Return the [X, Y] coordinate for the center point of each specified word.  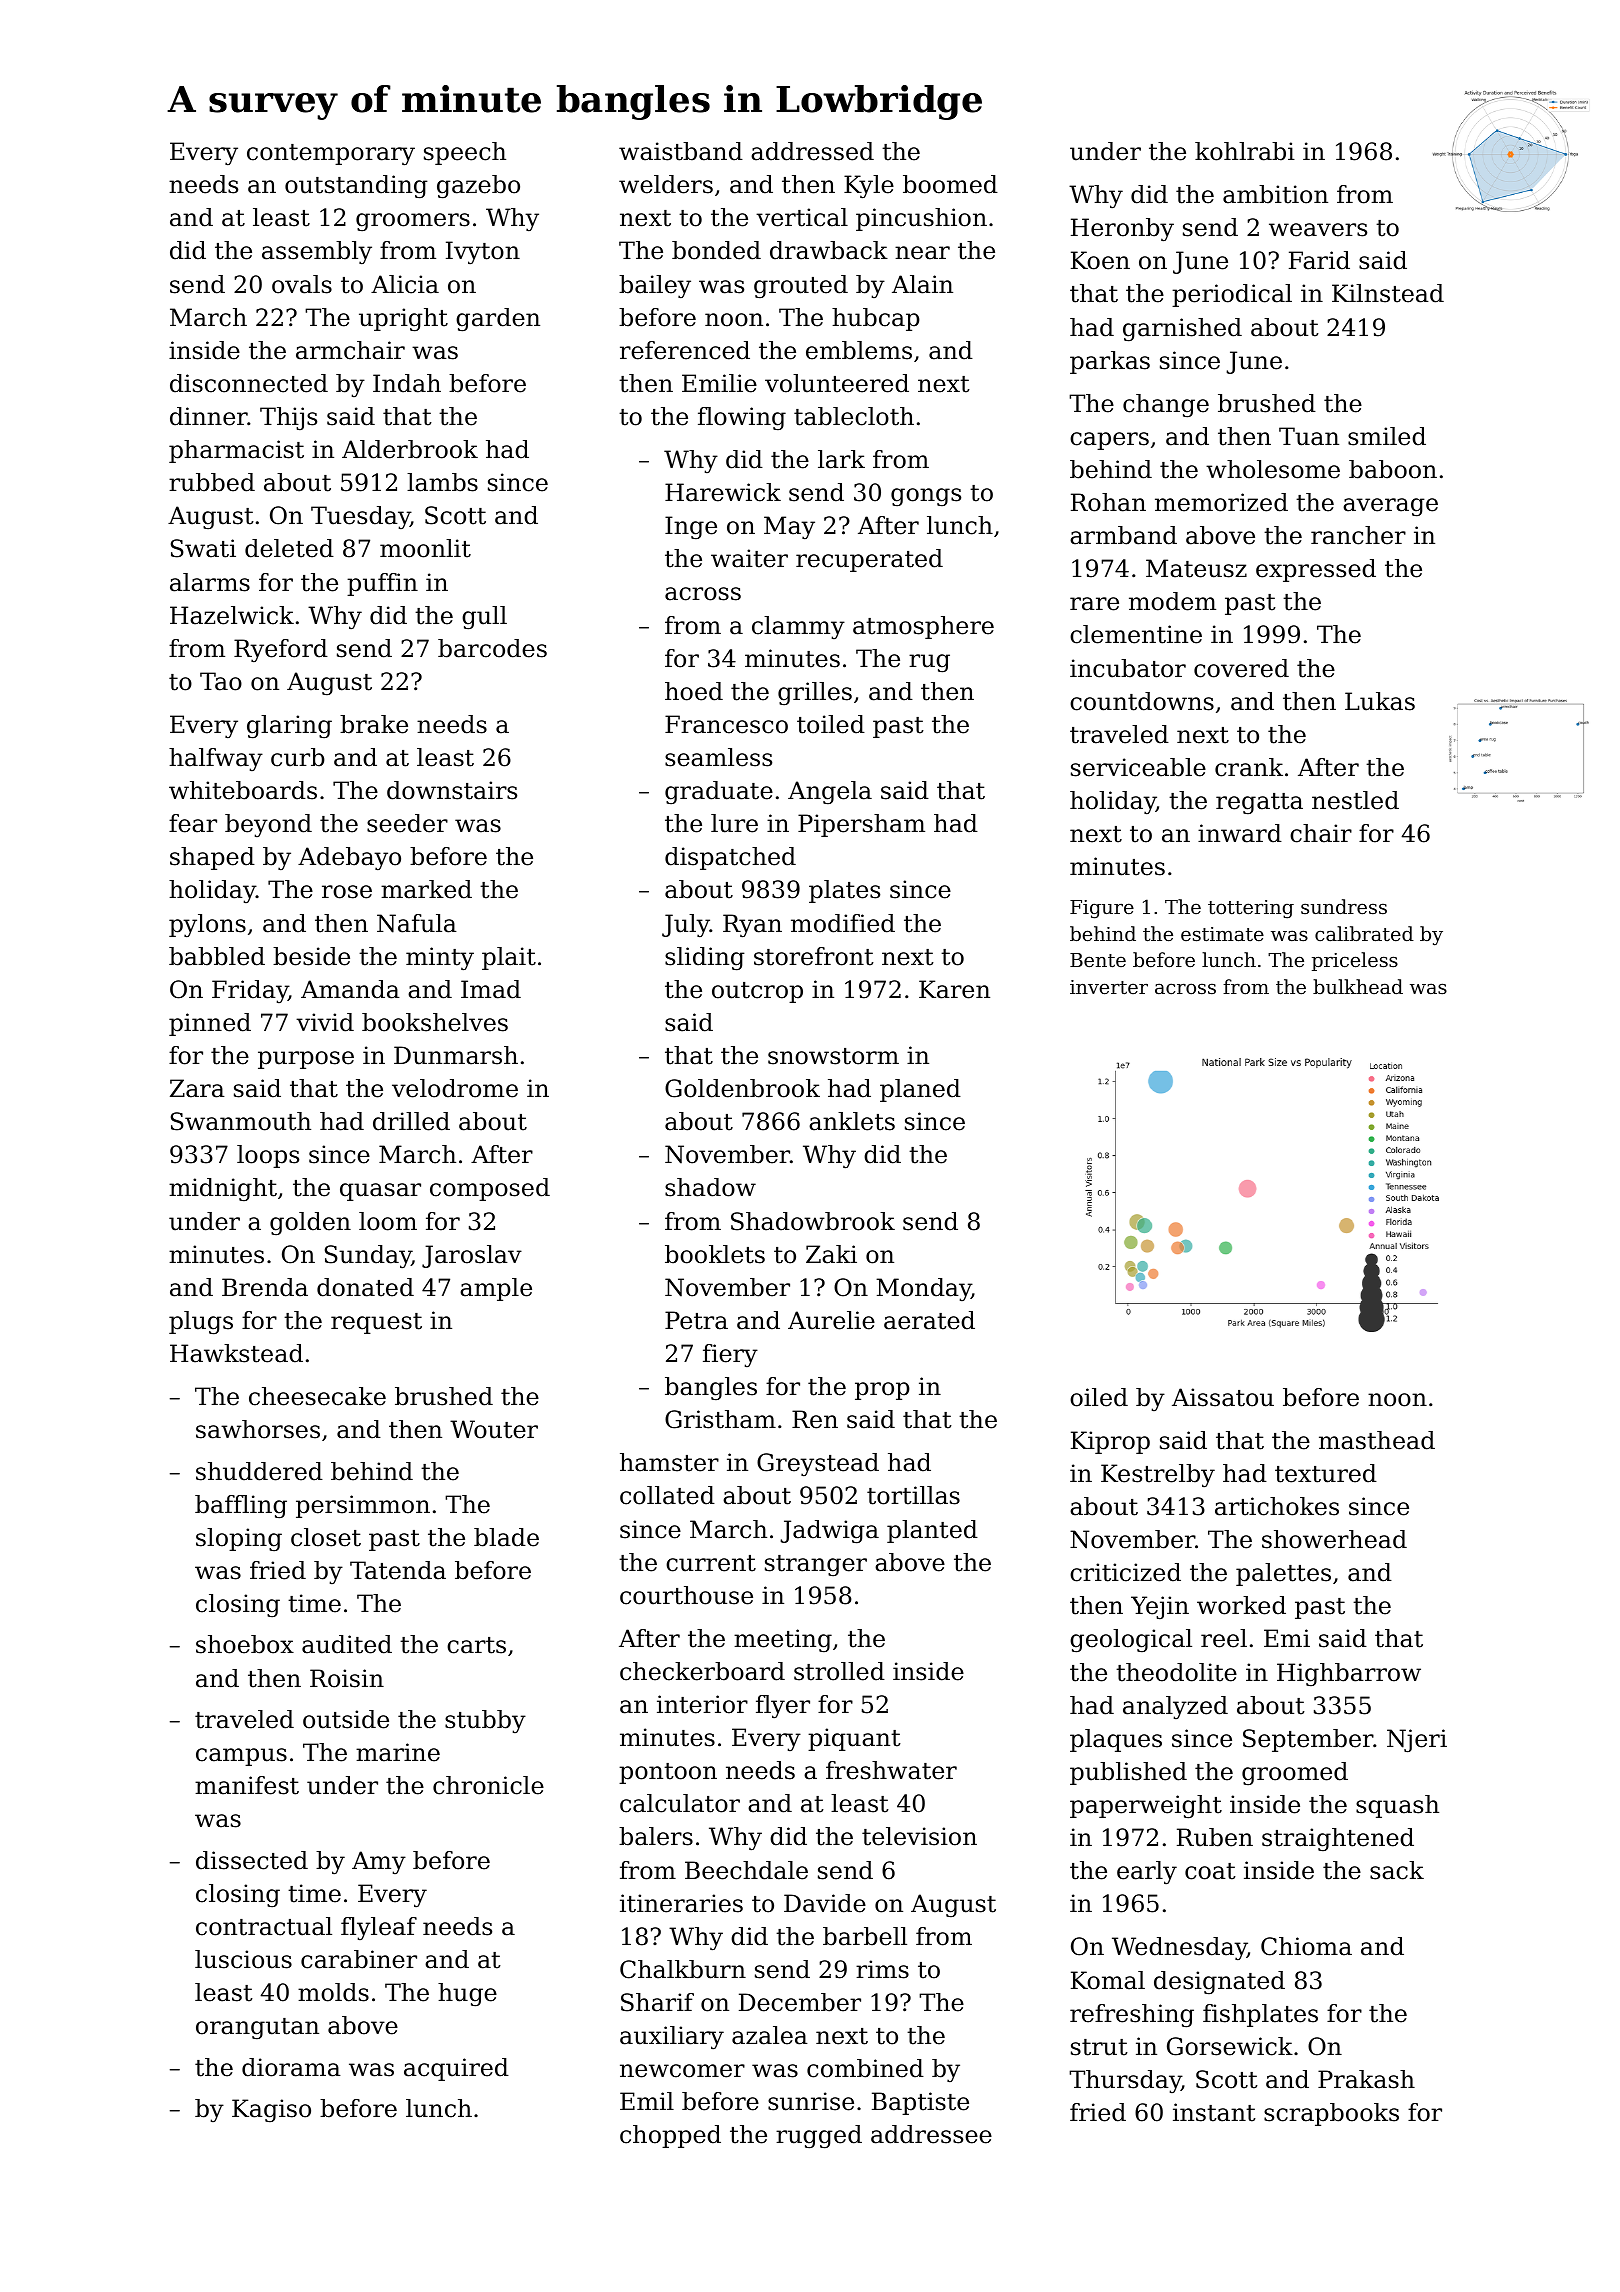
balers [656, 1836]
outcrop [757, 992]
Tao [221, 681]
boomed [950, 184]
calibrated [1364, 933]
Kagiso [271, 2110]
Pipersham [861, 825]
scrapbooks [1331, 2114]
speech [465, 153]
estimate [1222, 934]
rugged [819, 2137]
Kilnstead [1388, 293]
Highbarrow [1349, 1674]
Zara [197, 1088]
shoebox [245, 1644]
